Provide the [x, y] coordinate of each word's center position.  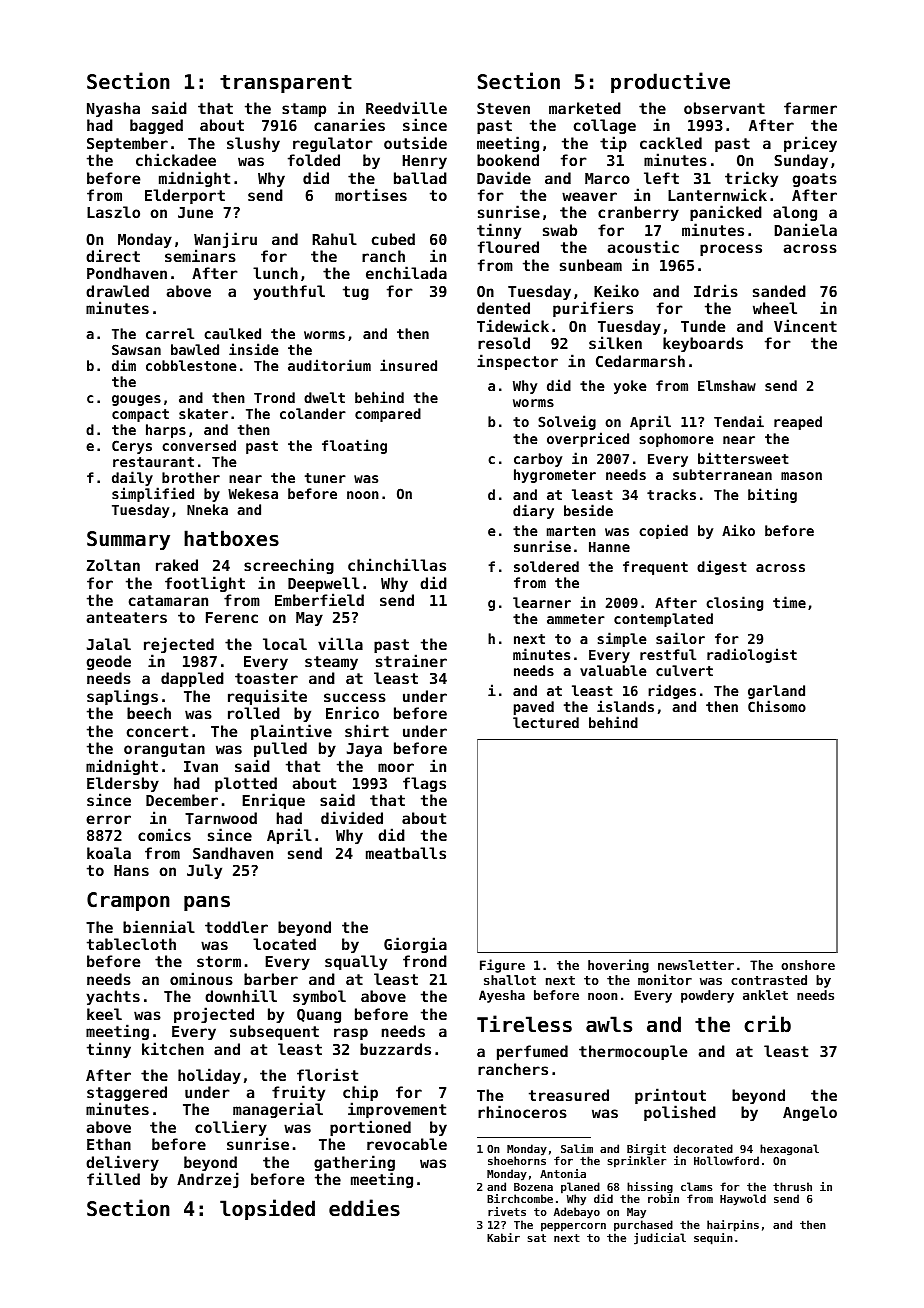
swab [560, 230]
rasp [351, 1034]
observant [724, 108]
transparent [286, 84]
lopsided [267, 1209]
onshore [808, 965]
